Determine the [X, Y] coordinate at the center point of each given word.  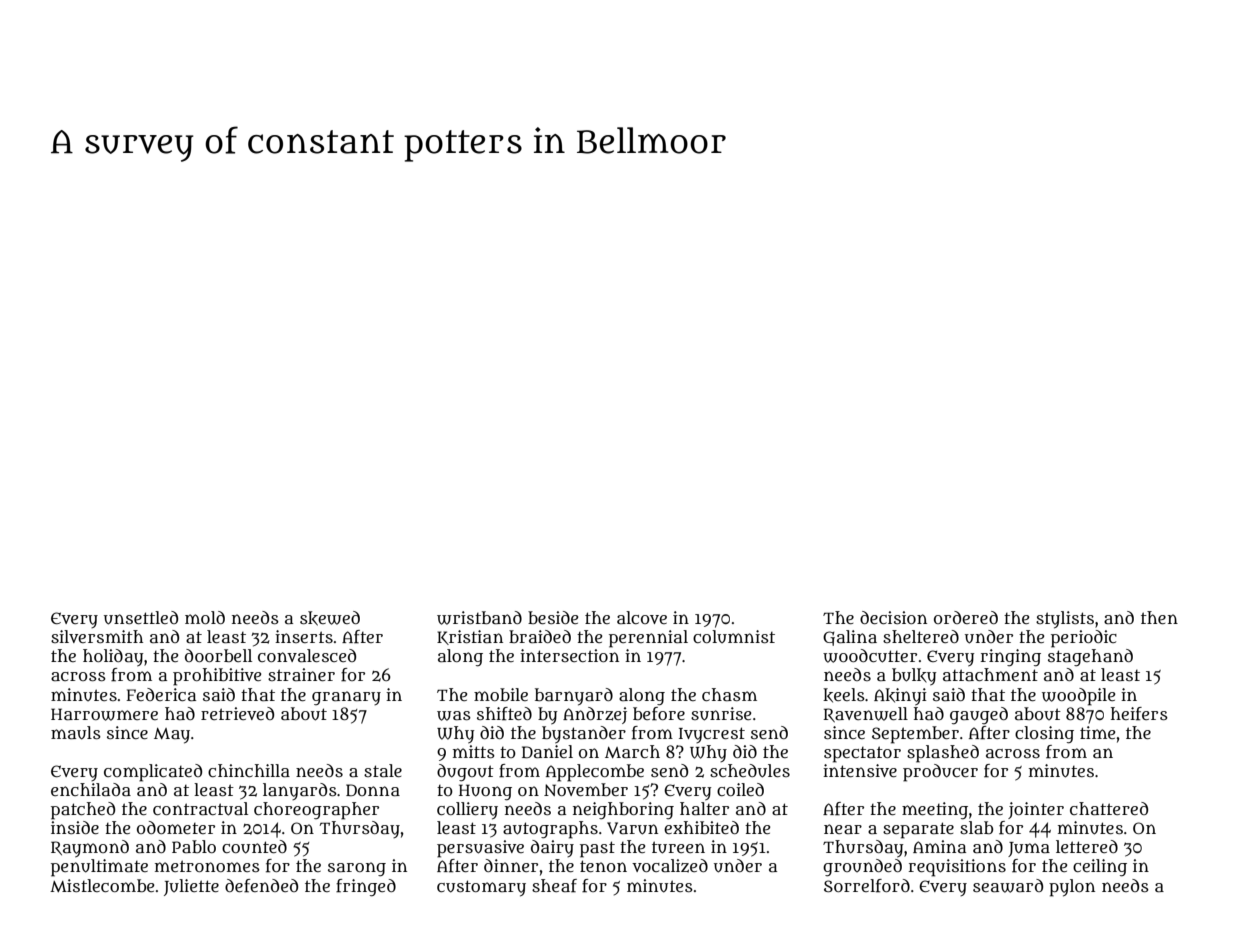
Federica [161, 694]
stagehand [1090, 658]
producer [940, 773]
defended [261, 886]
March [632, 752]
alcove [642, 618]
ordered [966, 617]
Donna [373, 790]
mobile [501, 694]
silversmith [97, 636]
